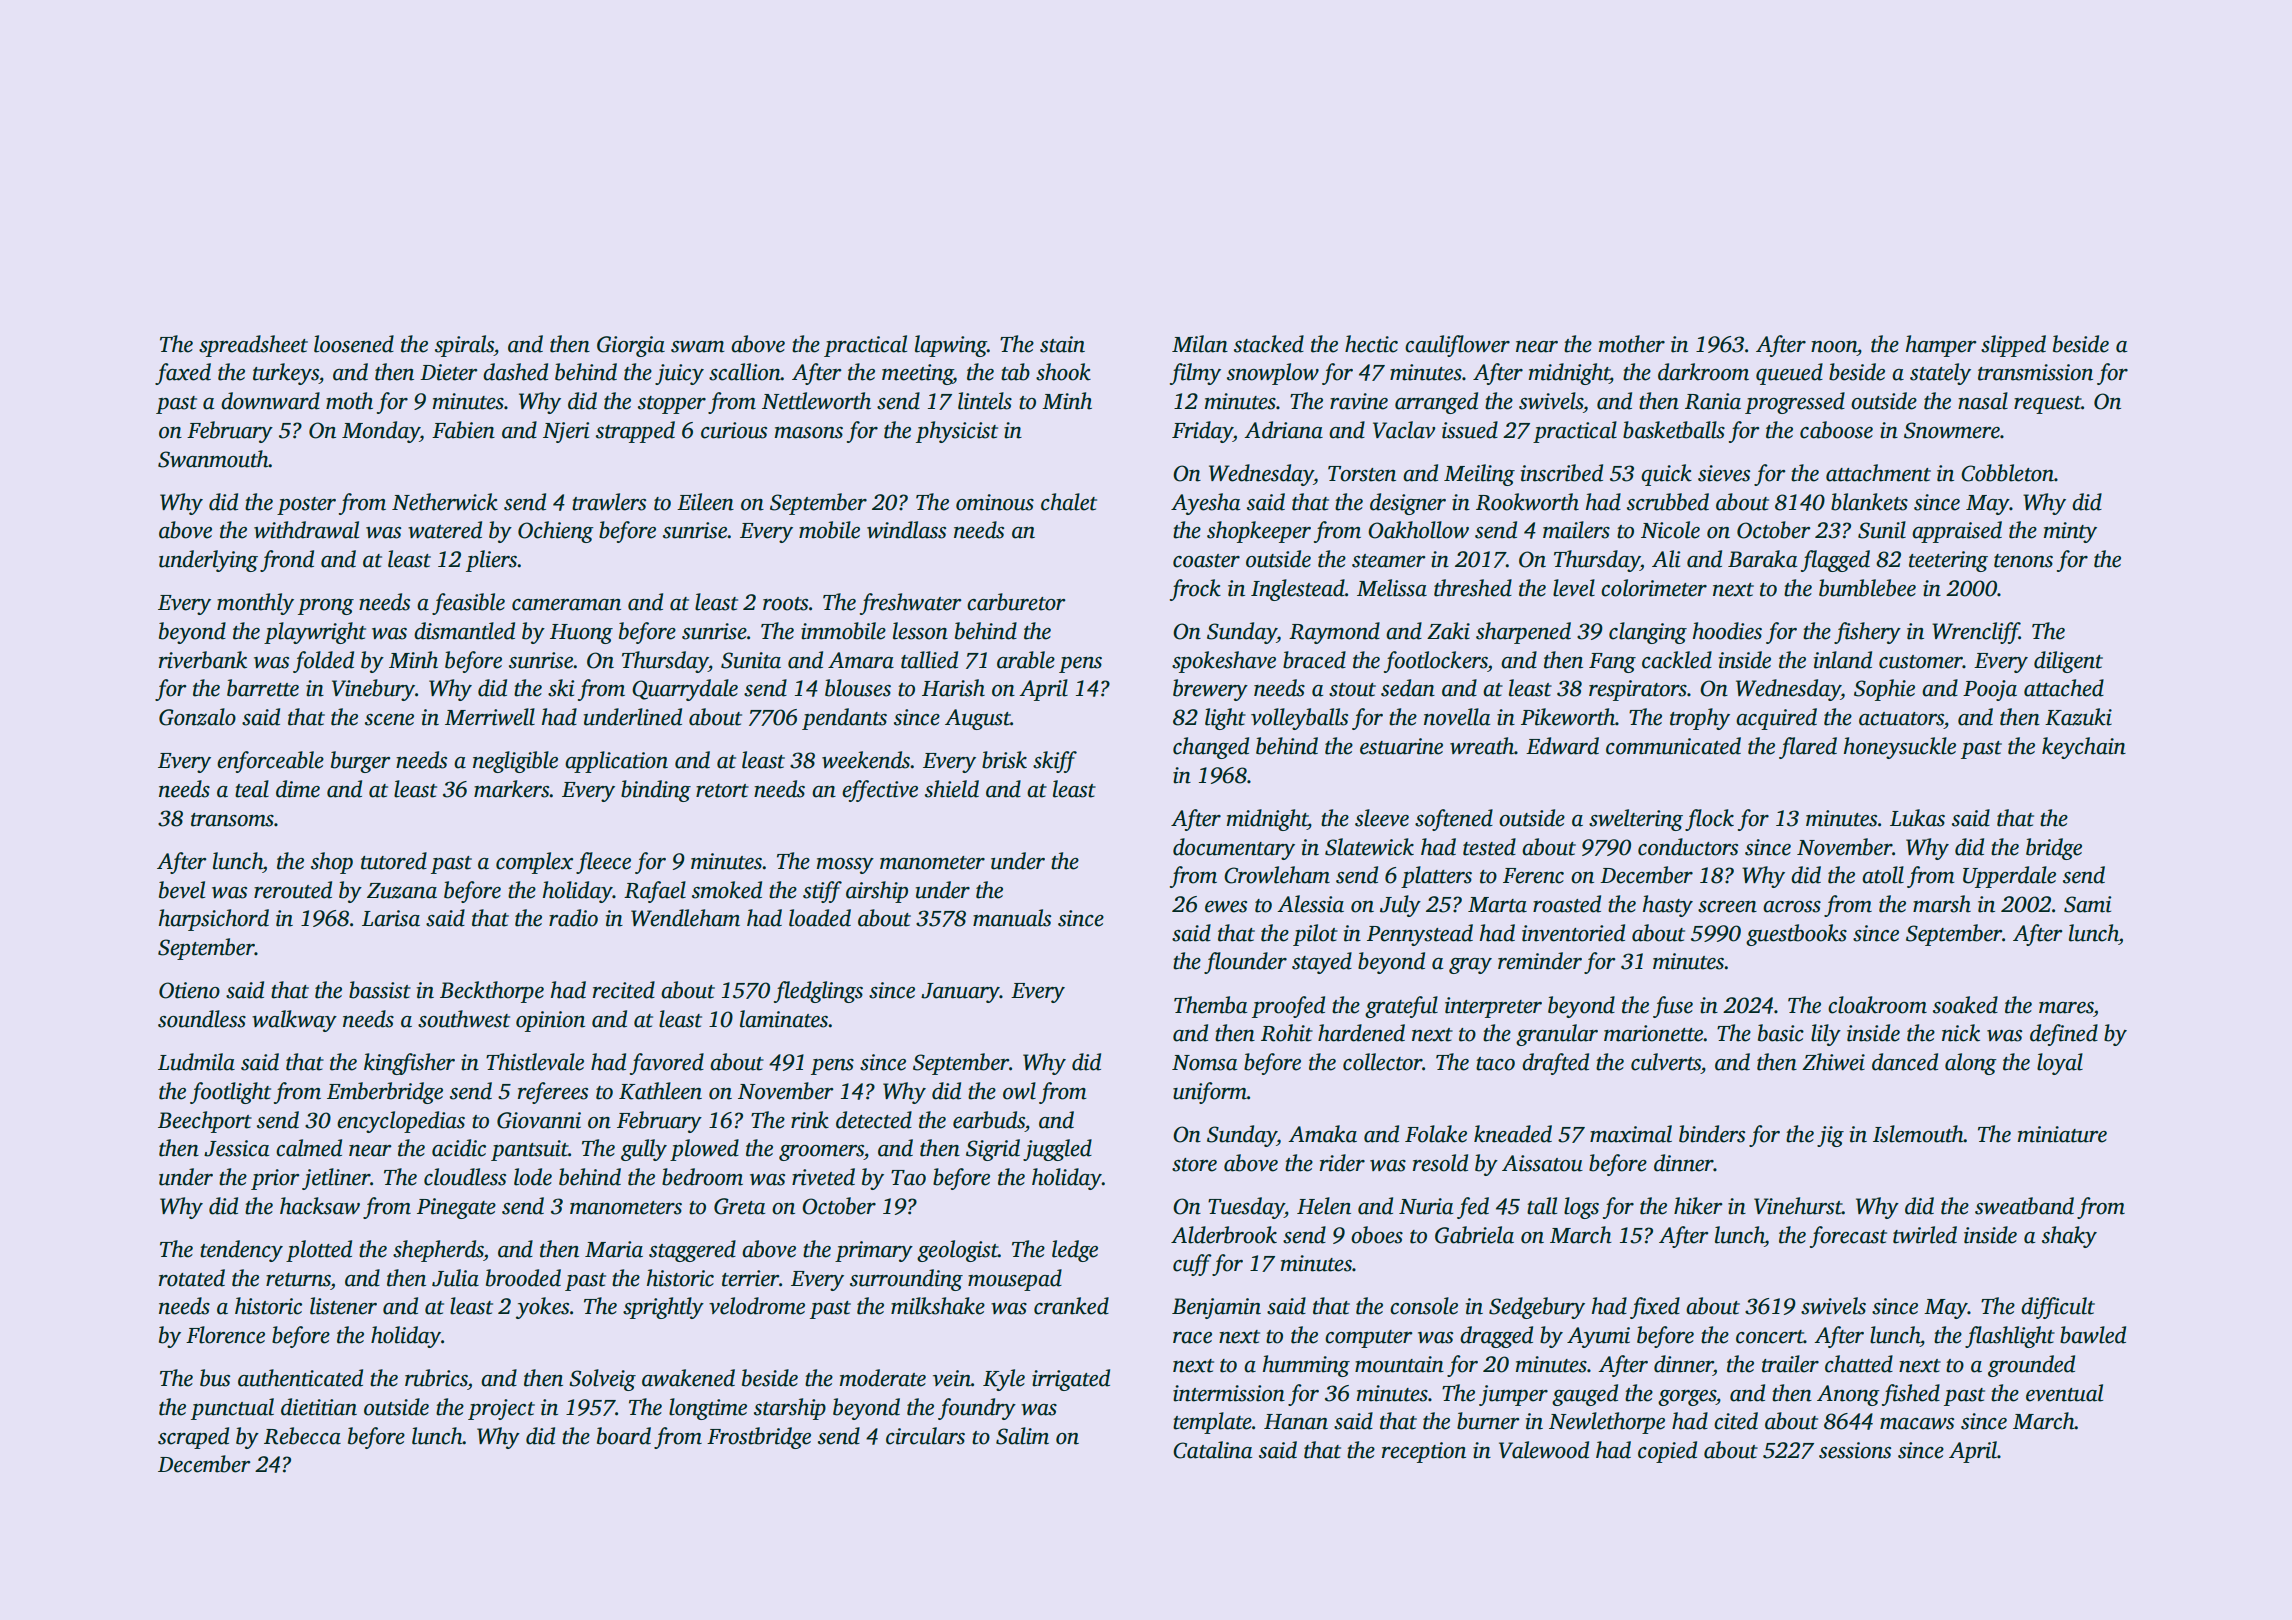 Image resolution: width=2292 pixels, height=1620 pixels. I want to click on fleece, so click(603, 863).
